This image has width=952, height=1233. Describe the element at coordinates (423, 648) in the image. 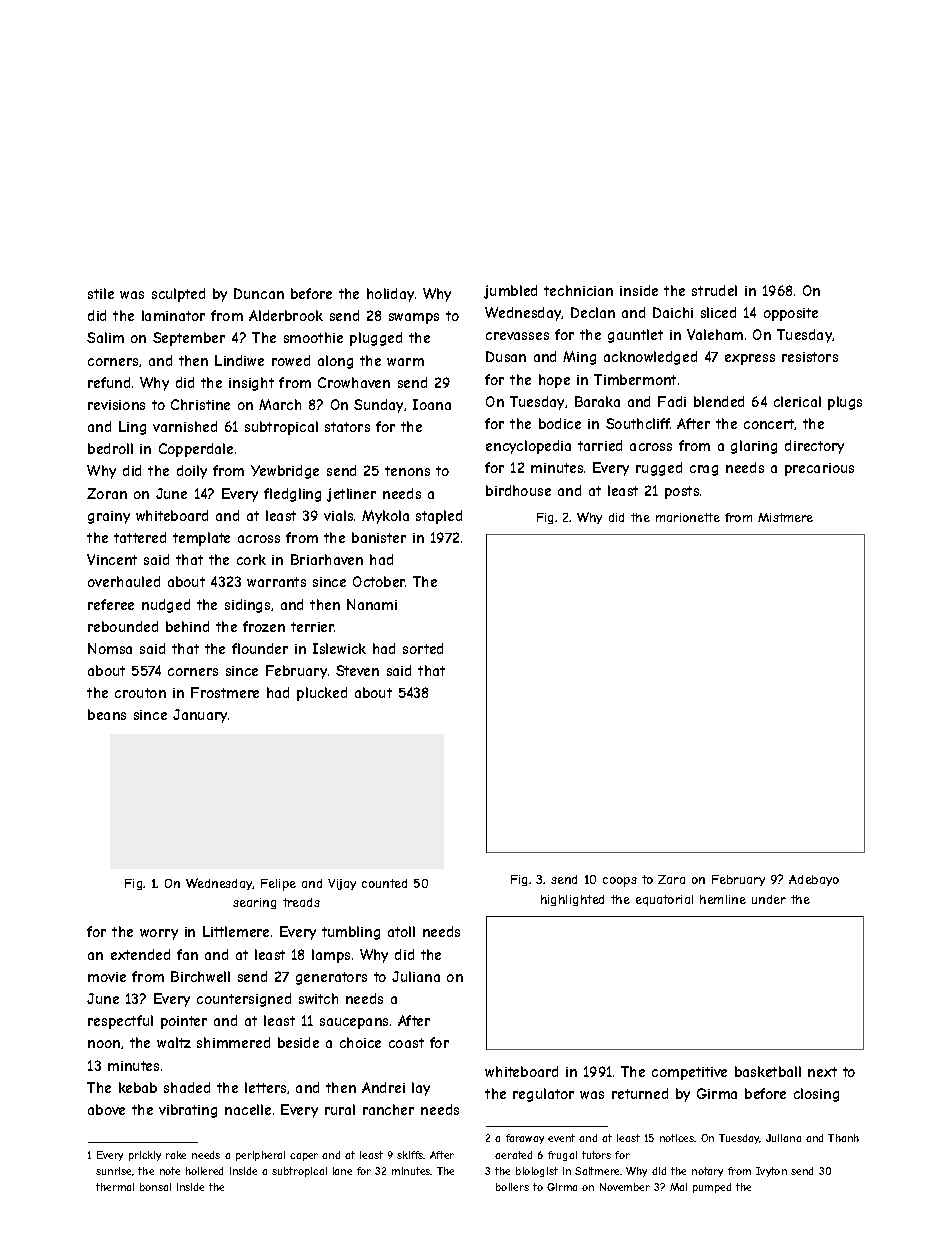

I see `sorted` at that location.
